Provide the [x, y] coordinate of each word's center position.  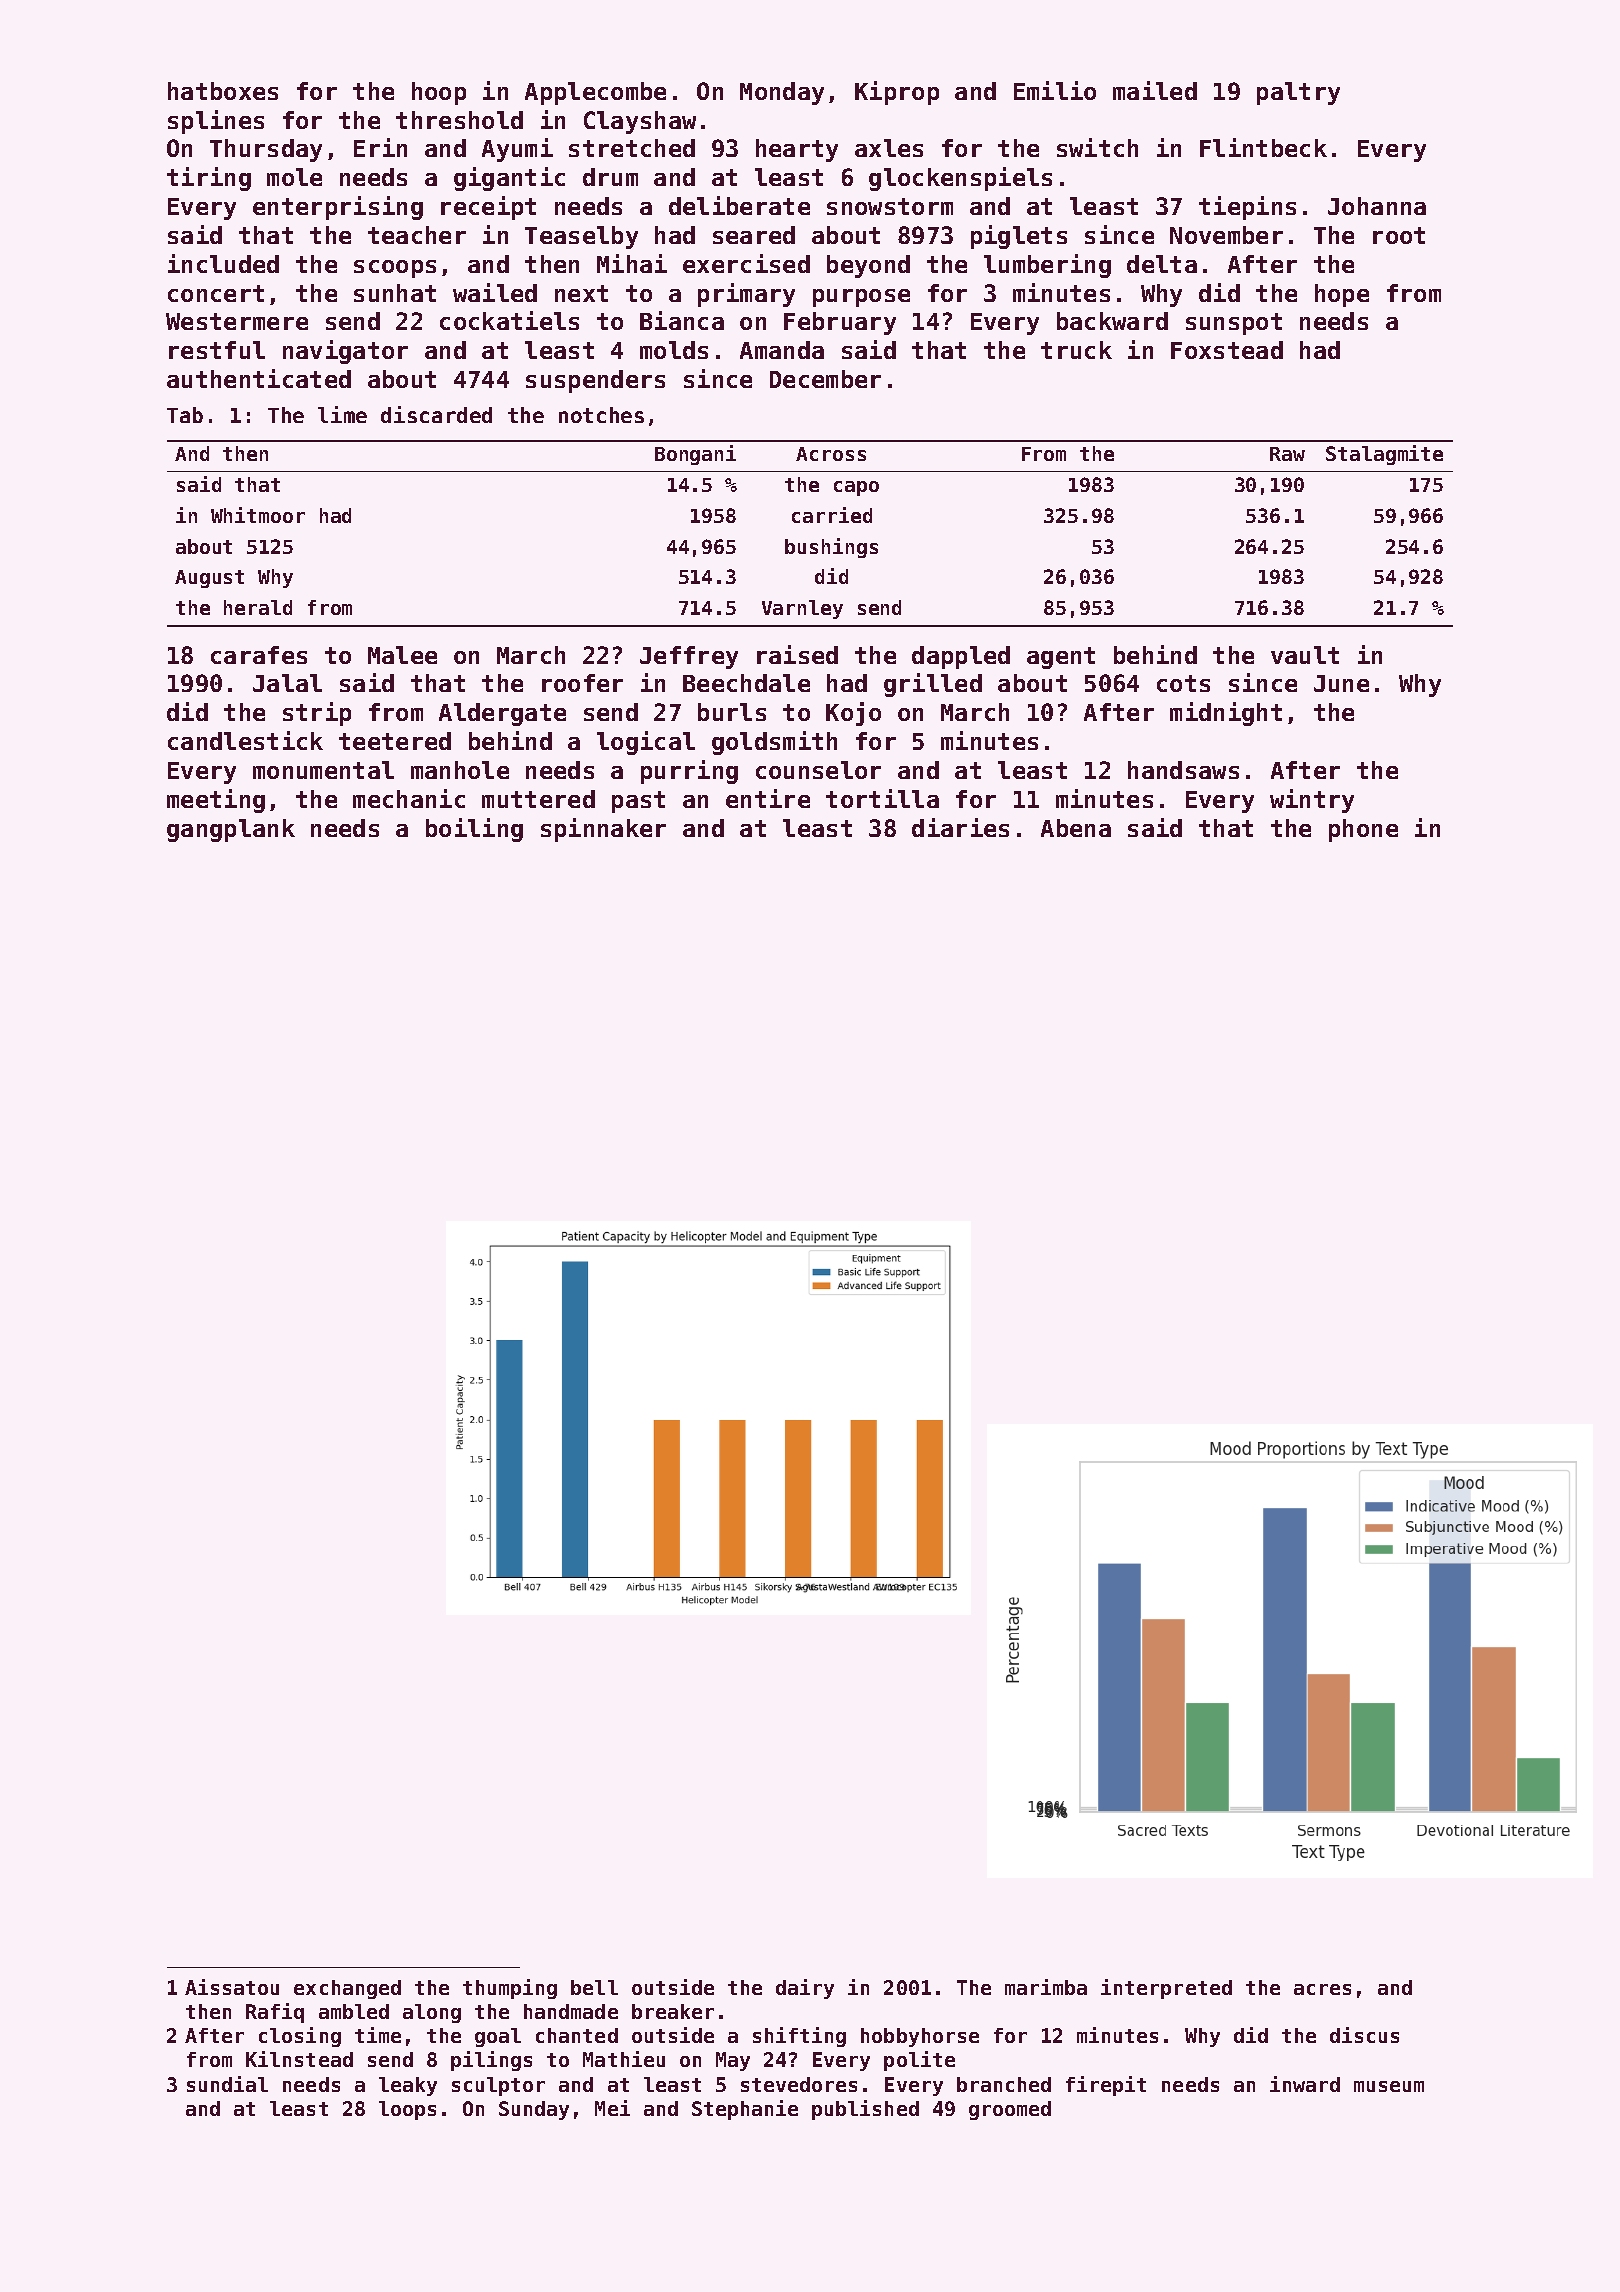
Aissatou [232, 1987]
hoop [439, 93]
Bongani [695, 455]
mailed [1155, 90]
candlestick [245, 740]
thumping [510, 1989]
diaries [960, 827]
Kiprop [897, 93]
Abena [1076, 828]
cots [1183, 683]
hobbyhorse [920, 2037]
